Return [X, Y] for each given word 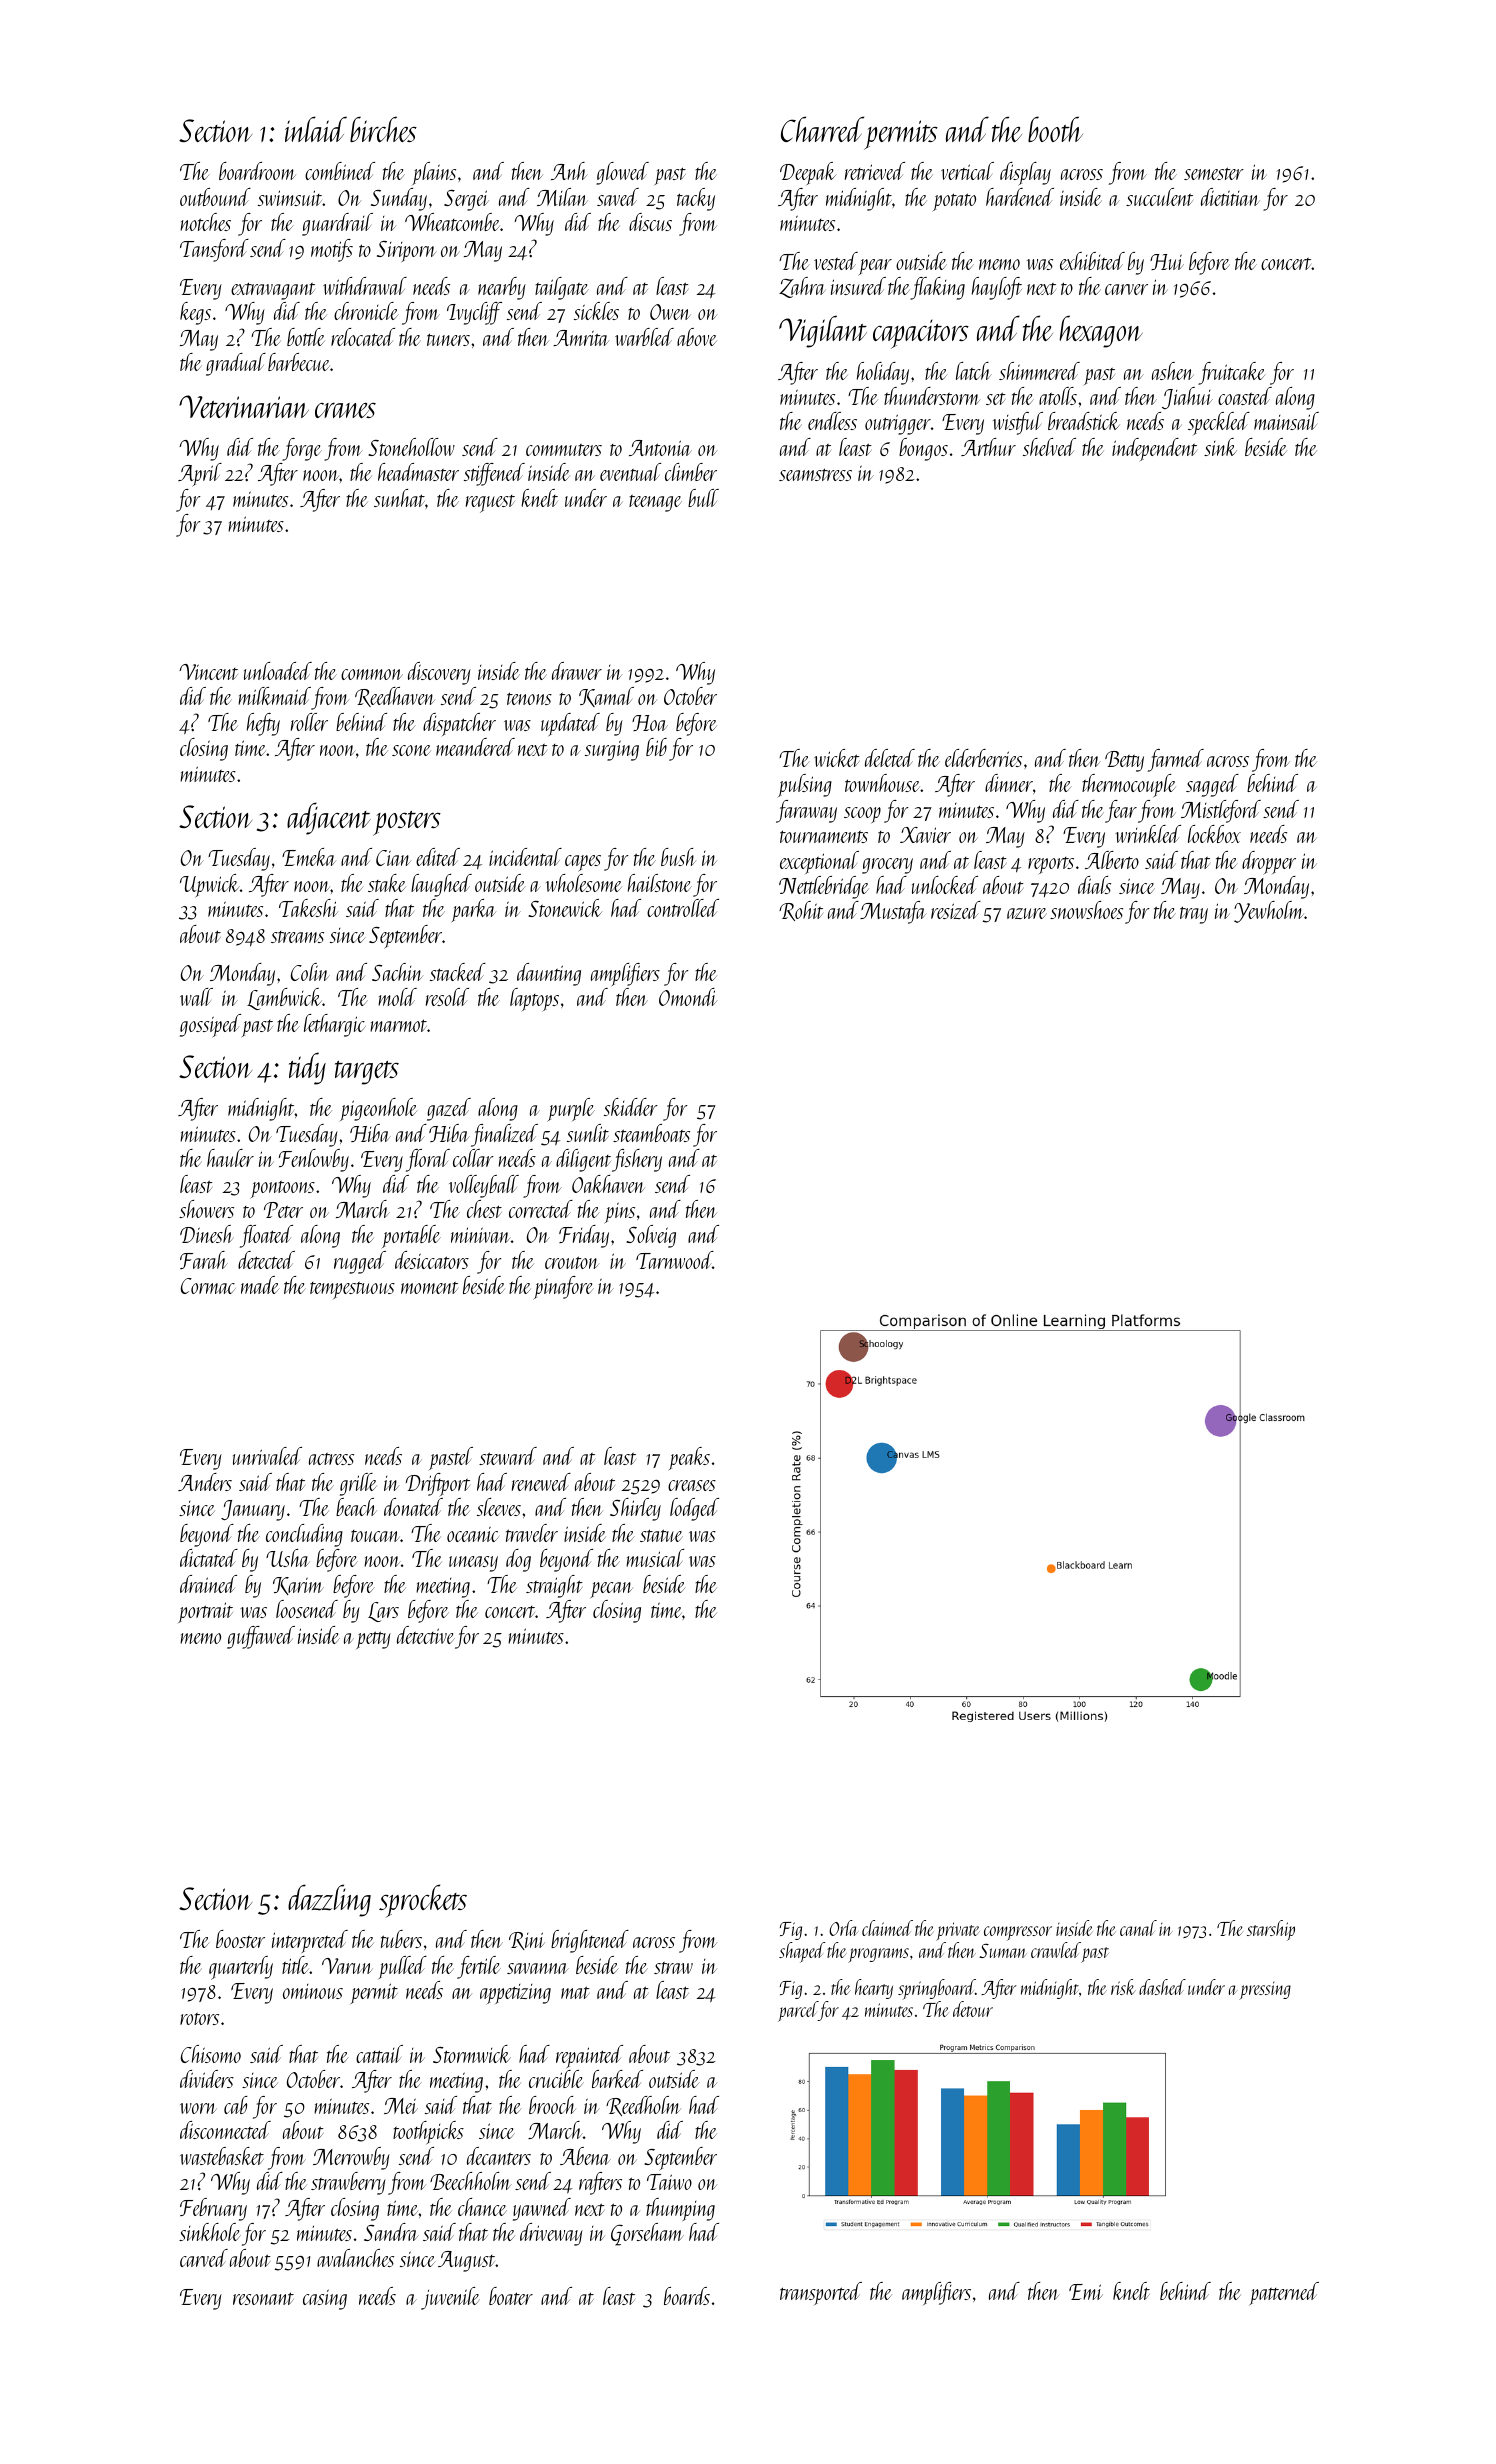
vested [836, 261]
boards [687, 2296]
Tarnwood [674, 1260]
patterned [1284, 2293]
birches [383, 129]
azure [1027, 913]
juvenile [450, 2298]
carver [1126, 289]
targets [367, 1073]
